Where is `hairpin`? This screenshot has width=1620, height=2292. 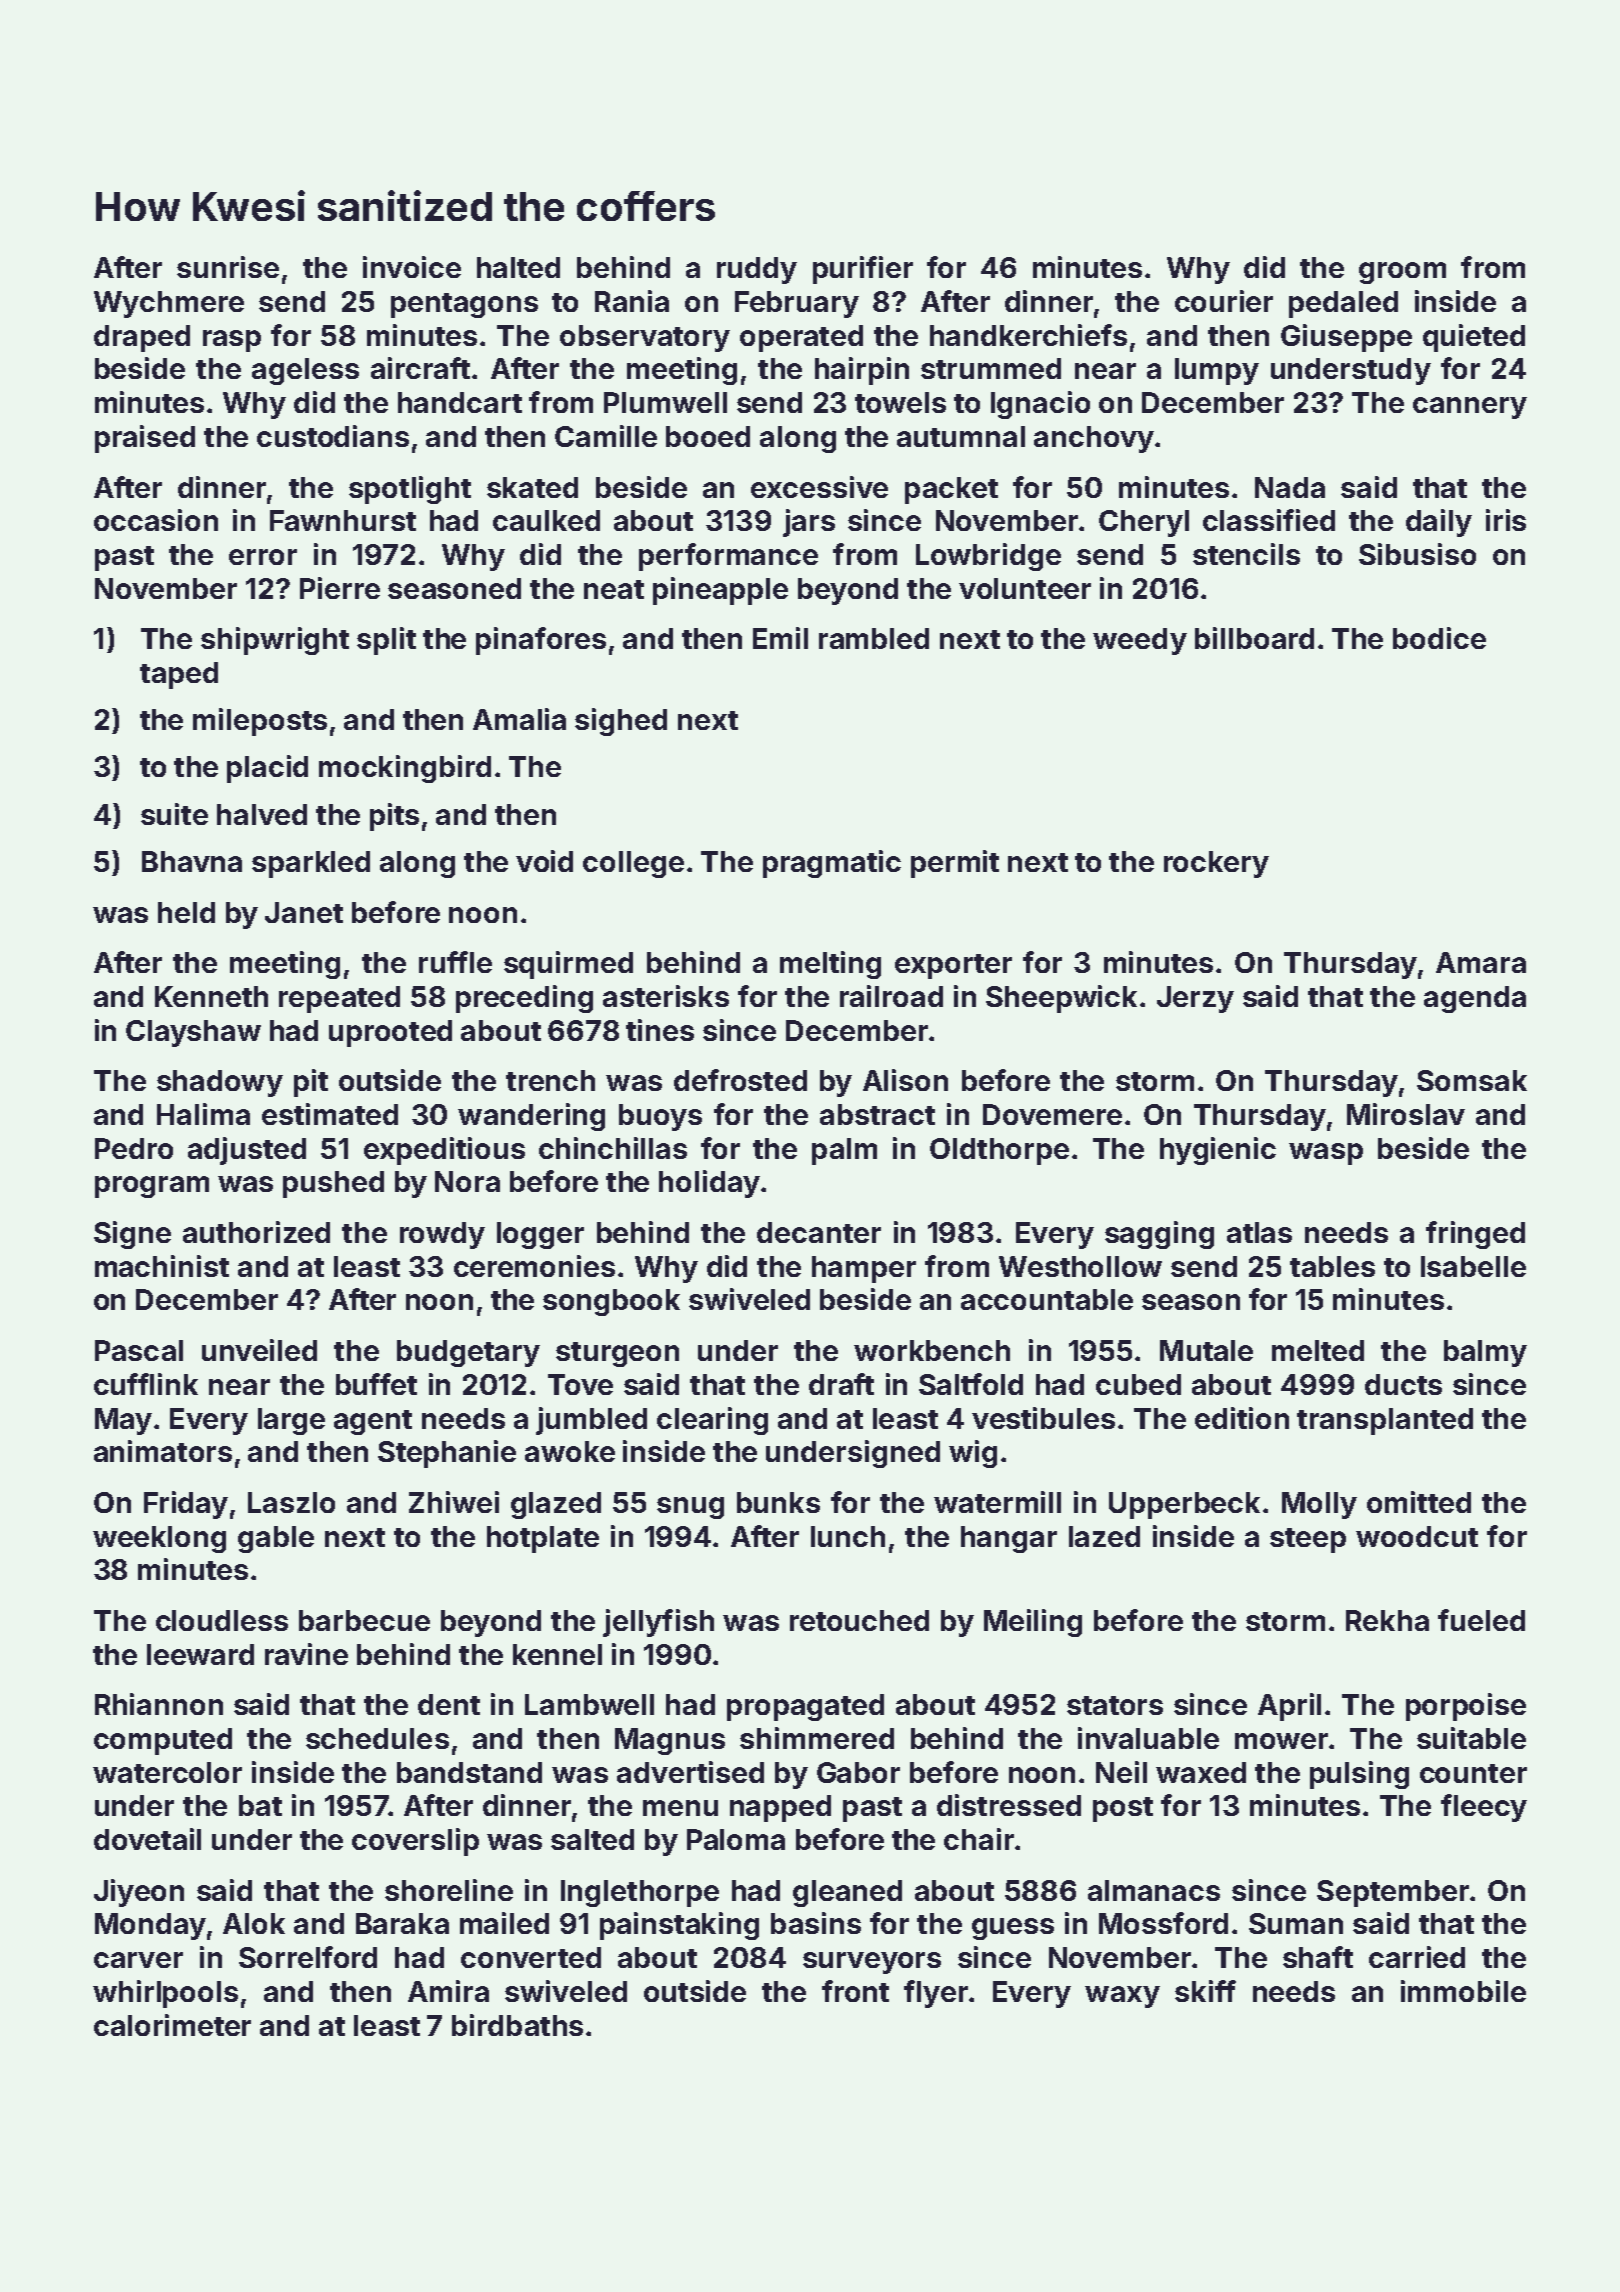
hairpin is located at coordinates (862, 371).
